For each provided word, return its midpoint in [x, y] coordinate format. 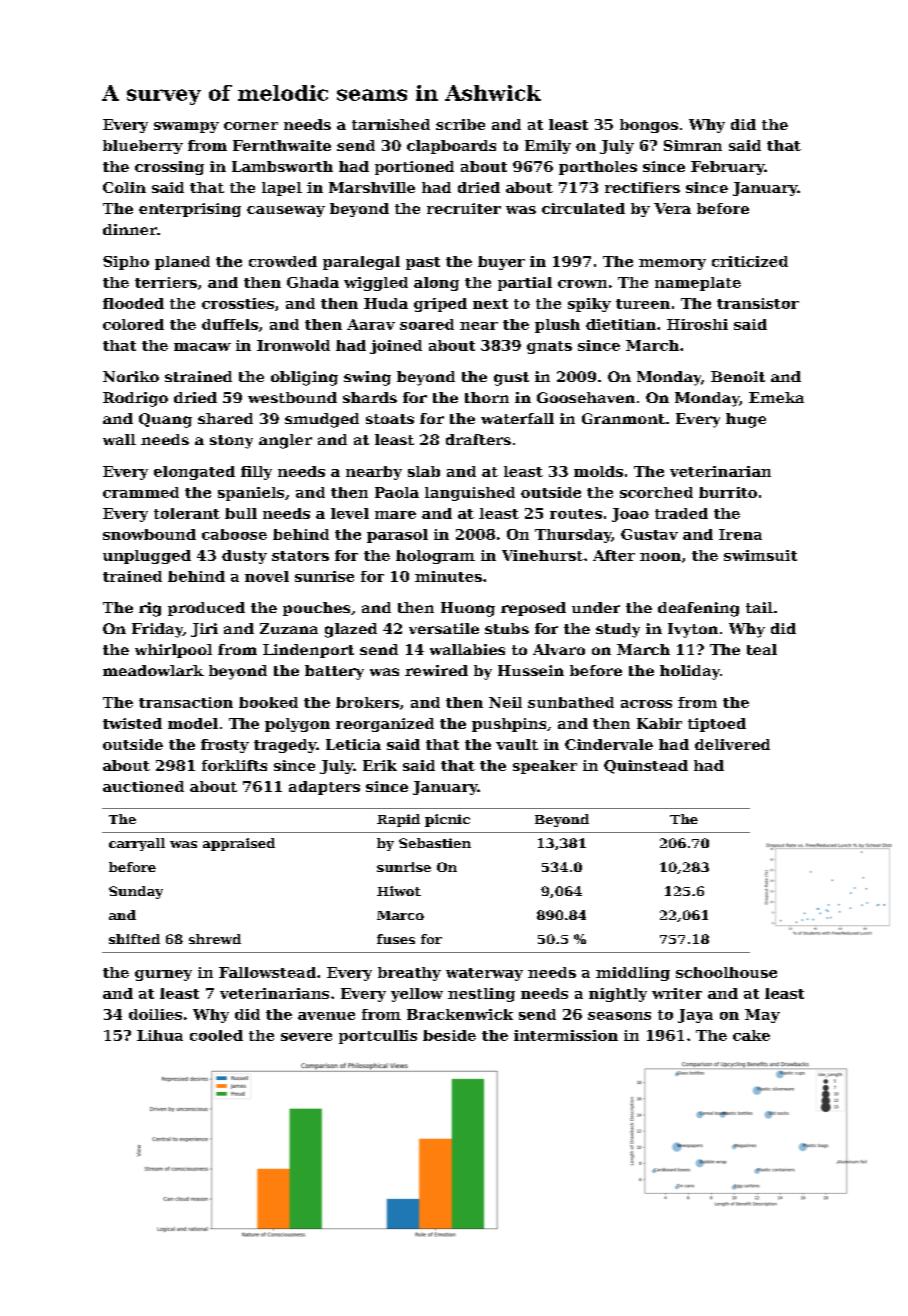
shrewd [215, 939]
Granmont [623, 418]
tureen [643, 304]
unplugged [147, 557]
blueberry [143, 147]
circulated [583, 208]
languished [470, 494]
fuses [396, 939]
